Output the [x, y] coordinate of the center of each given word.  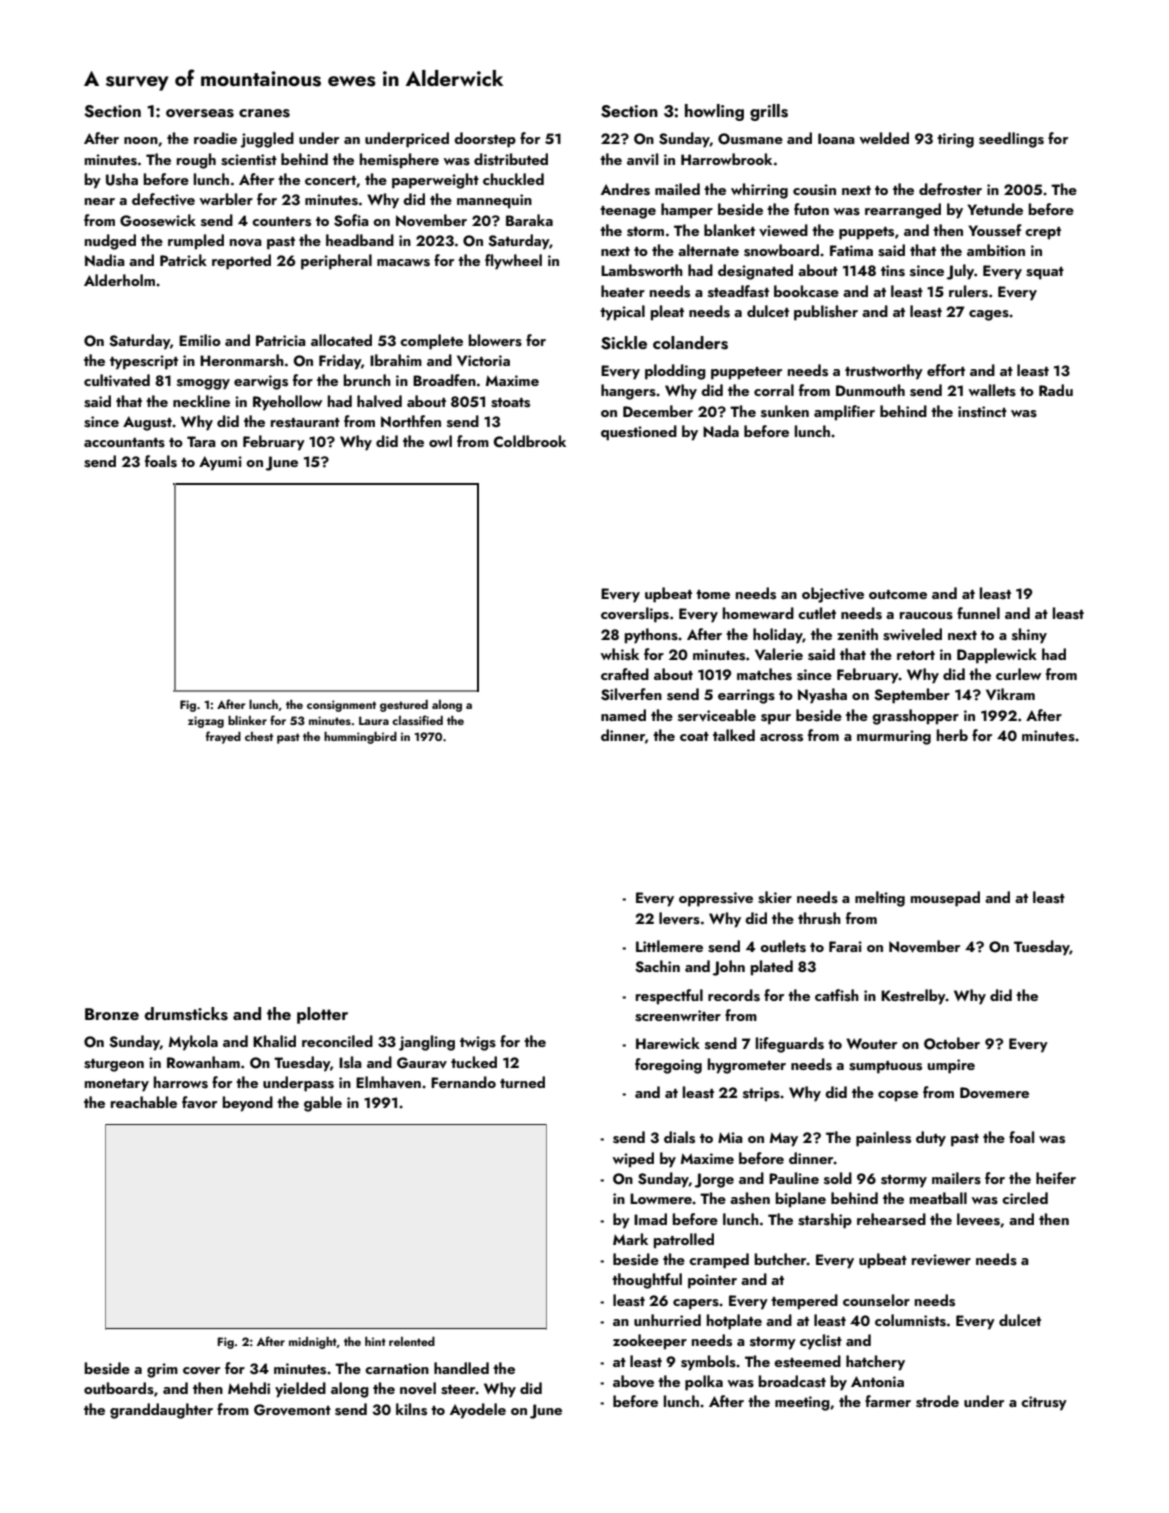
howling [714, 112]
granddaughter [161, 1411]
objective [833, 595]
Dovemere [994, 1093]
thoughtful [647, 1281]
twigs [478, 1043]
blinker [247, 720]
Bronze [112, 1014]
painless [883, 1139]
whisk [619, 654]
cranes [264, 113]
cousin [814, 190]
